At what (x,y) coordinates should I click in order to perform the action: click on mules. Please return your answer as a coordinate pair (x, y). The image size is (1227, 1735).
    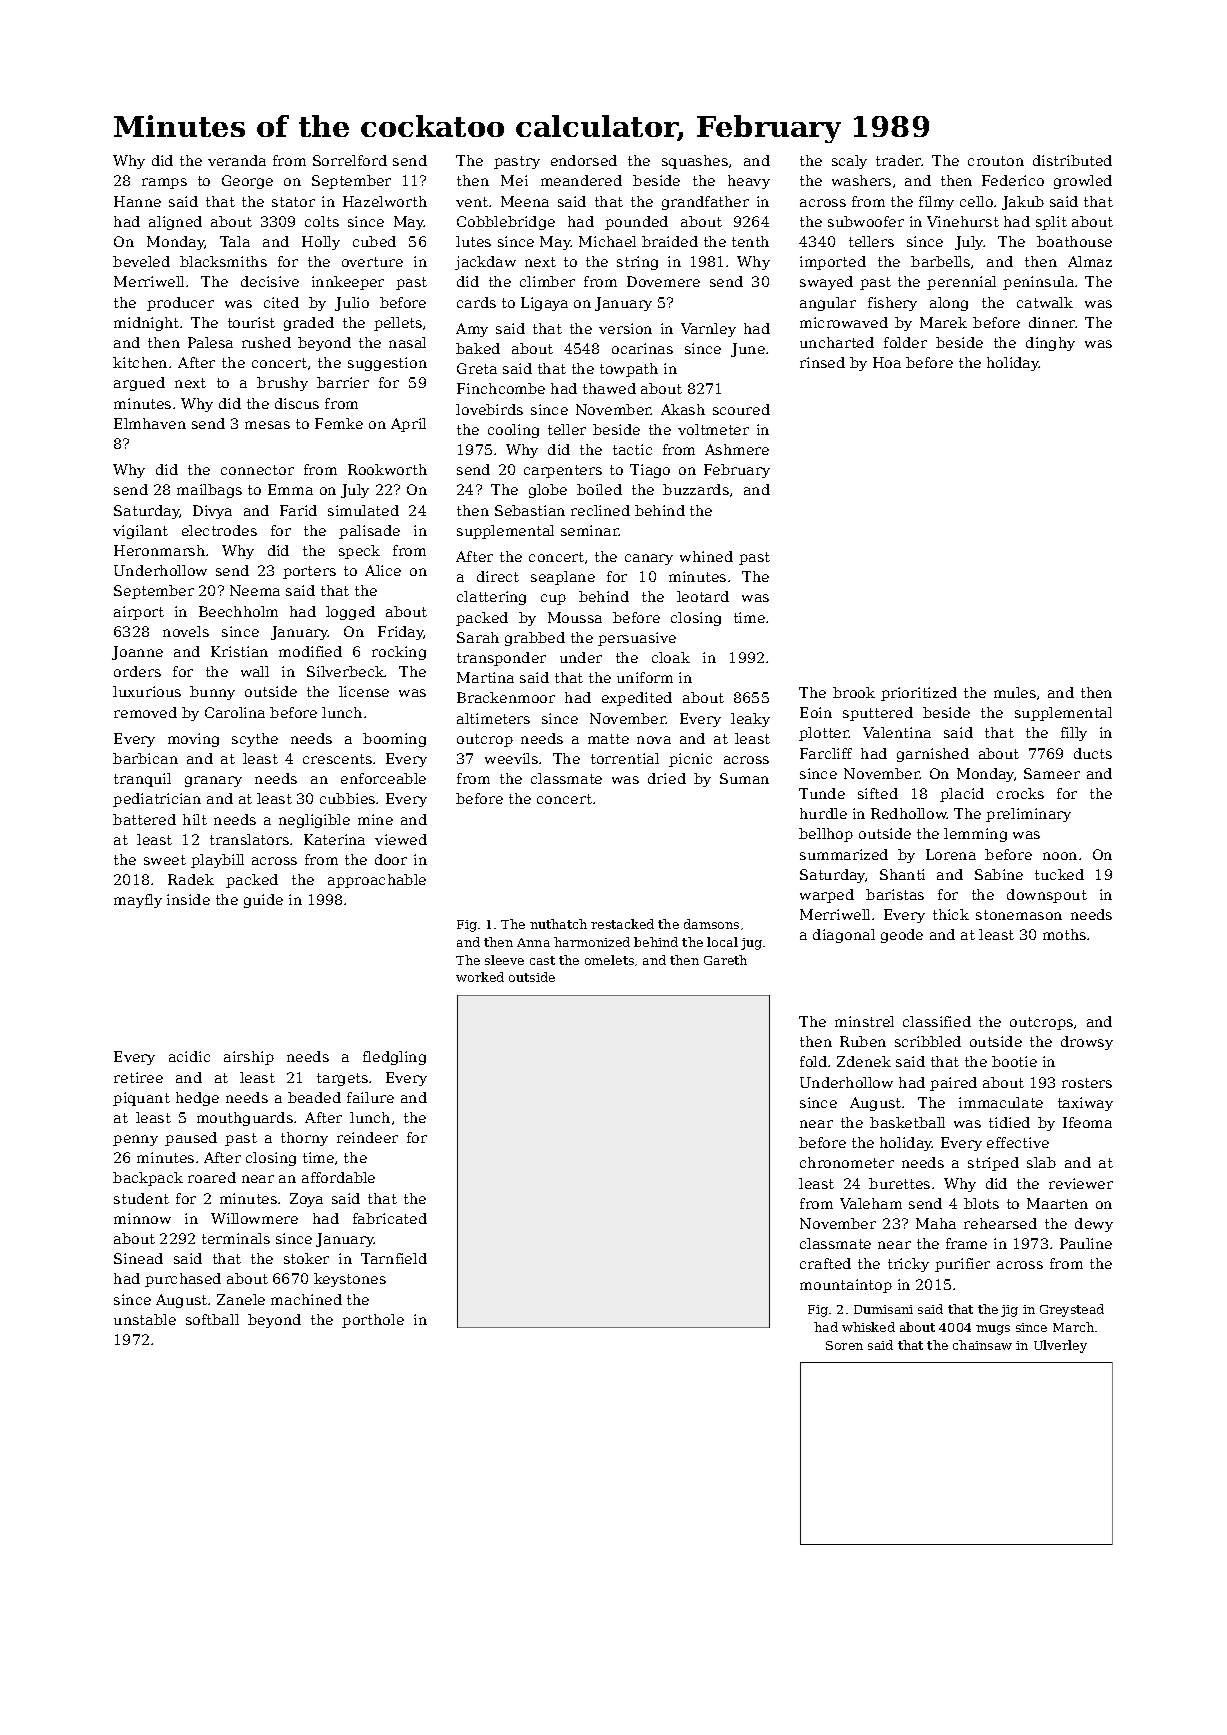
    Looking at the image, I should click on (1015, 692).
